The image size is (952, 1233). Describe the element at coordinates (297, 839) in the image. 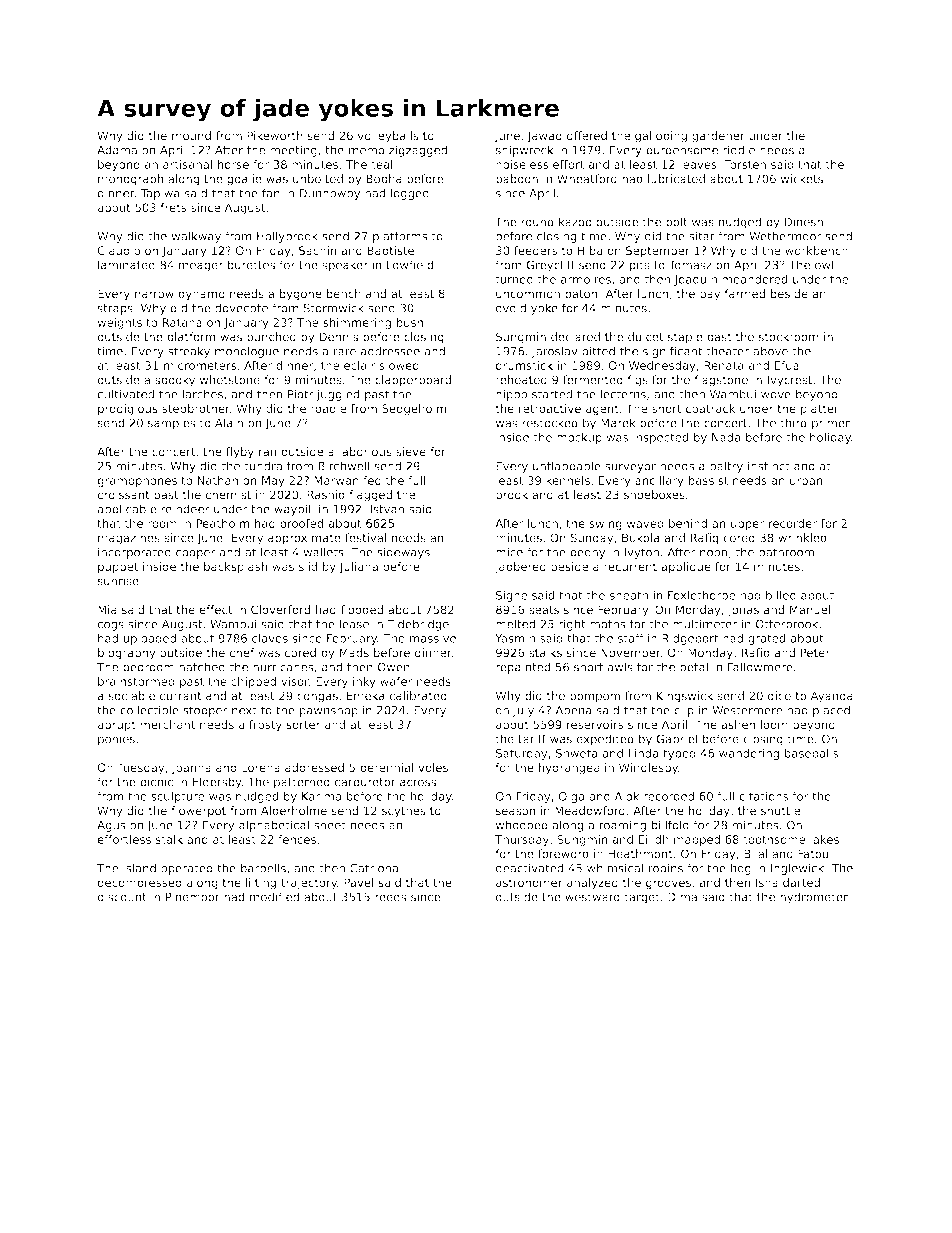

I see `fences` at that location.
